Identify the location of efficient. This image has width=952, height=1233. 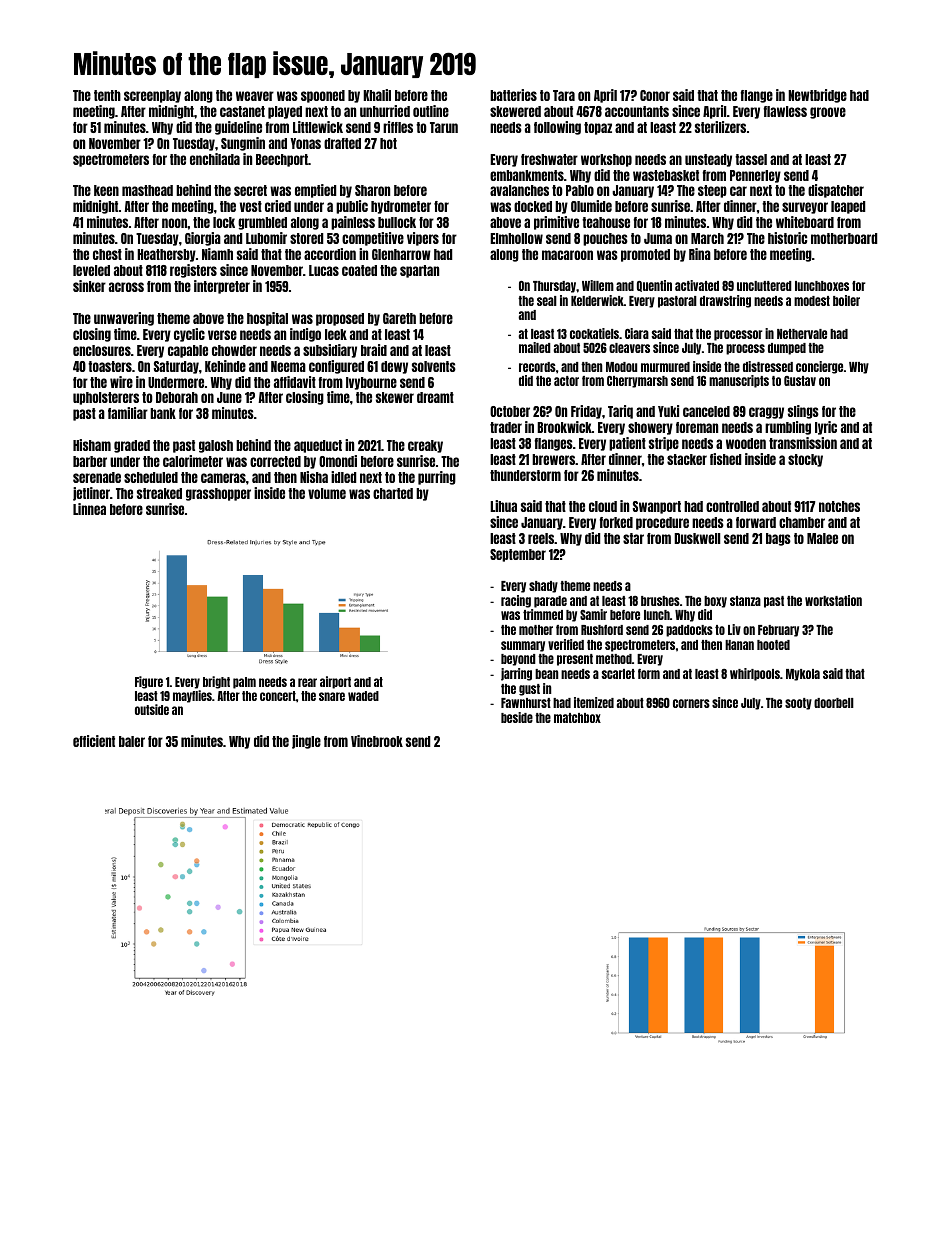
(94, 741).
